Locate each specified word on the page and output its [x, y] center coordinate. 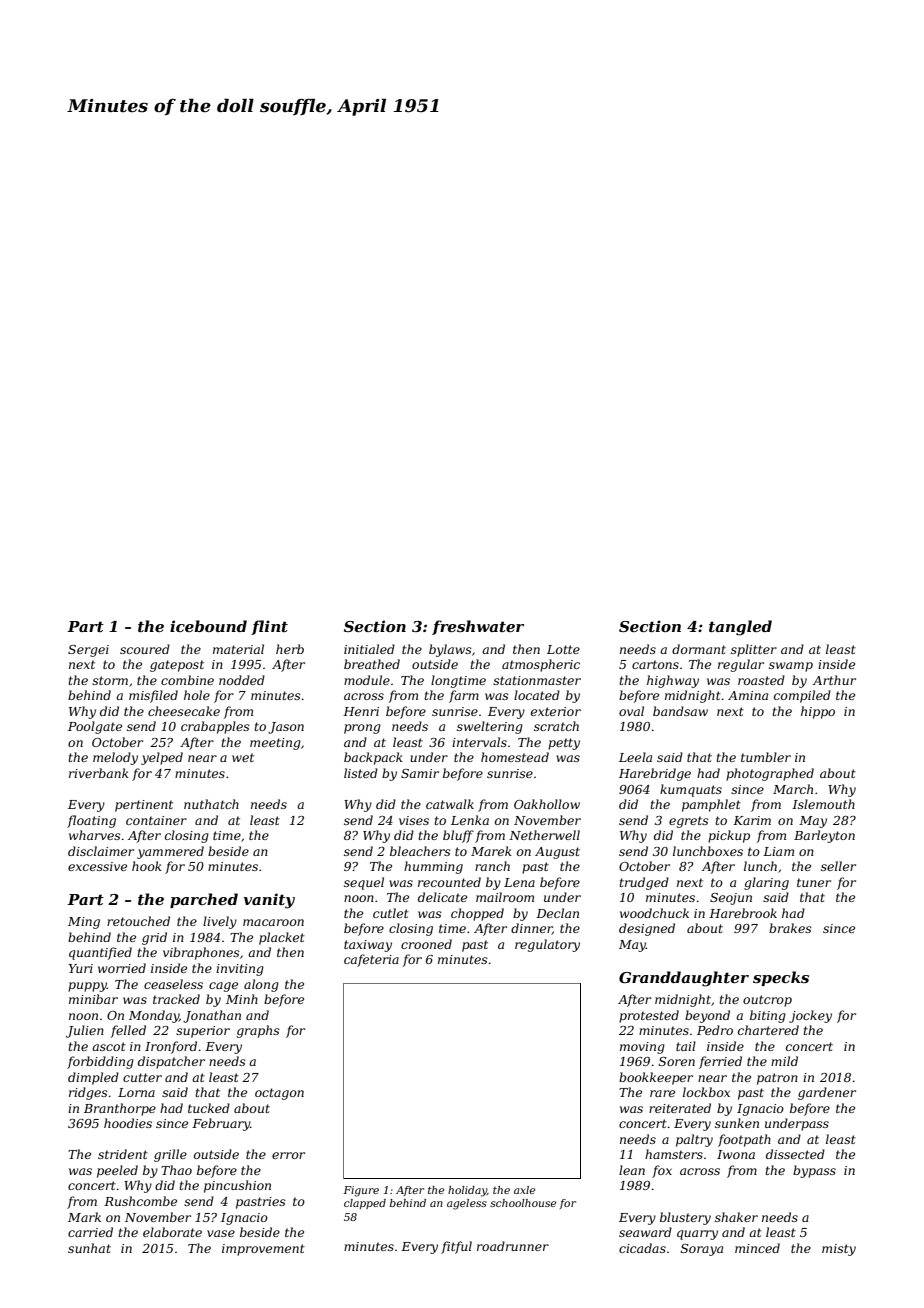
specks [781, 978]
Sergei [88, 651]
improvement [263, 1250]
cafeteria [371, 960]
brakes [790, 928]
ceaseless [173, 984]
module [367, 680]
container [156, 820]
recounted [449, 882]
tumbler [766, 757]
